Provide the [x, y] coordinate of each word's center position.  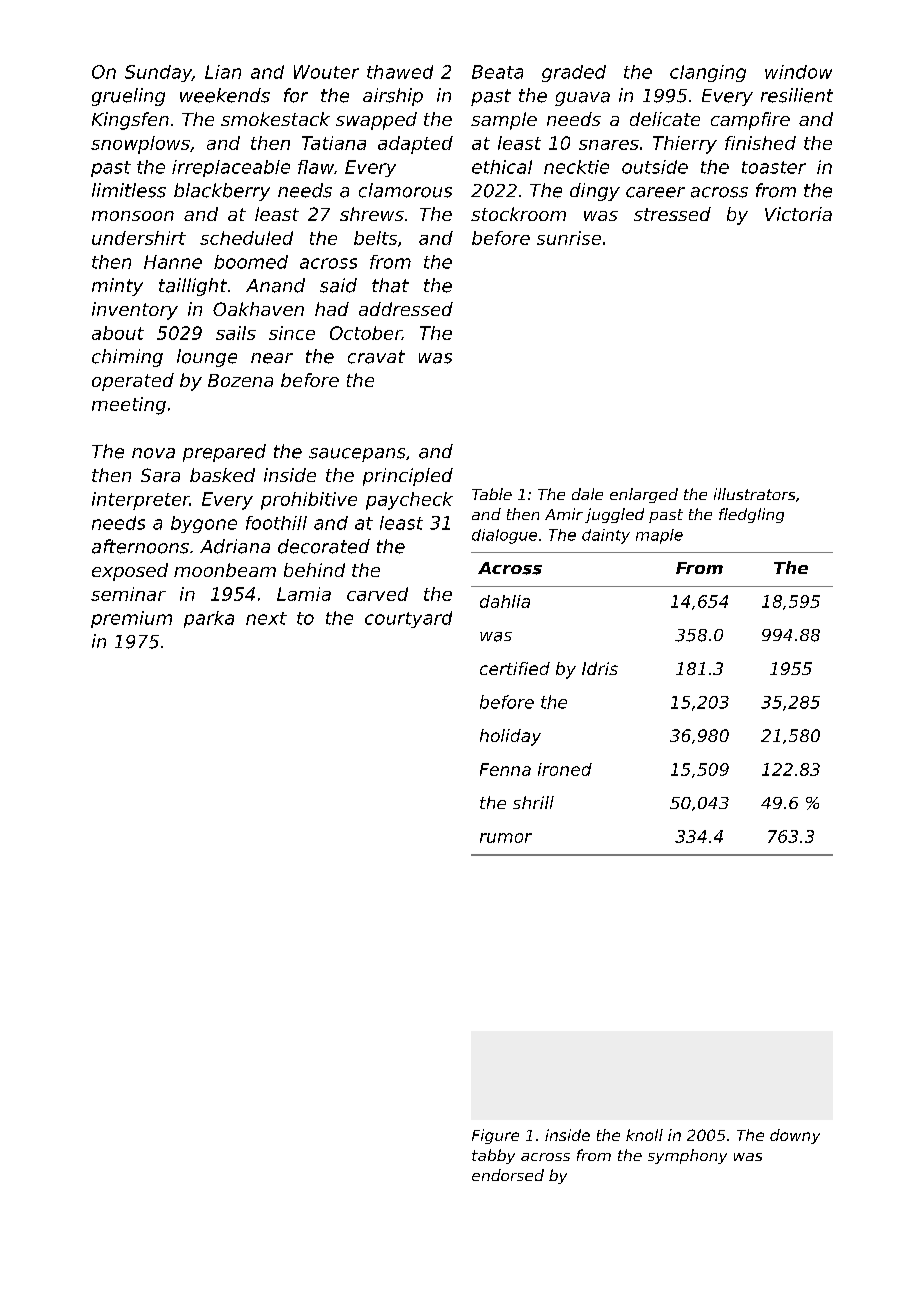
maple [659, 536]
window [798, 72]
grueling [128, 97]
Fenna [505, 769]
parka [209, 619]
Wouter [326, 72]
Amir [564, 514]
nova [153, 453]
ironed [565, 769]
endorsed [508, 1175]
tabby [493, 1156]
